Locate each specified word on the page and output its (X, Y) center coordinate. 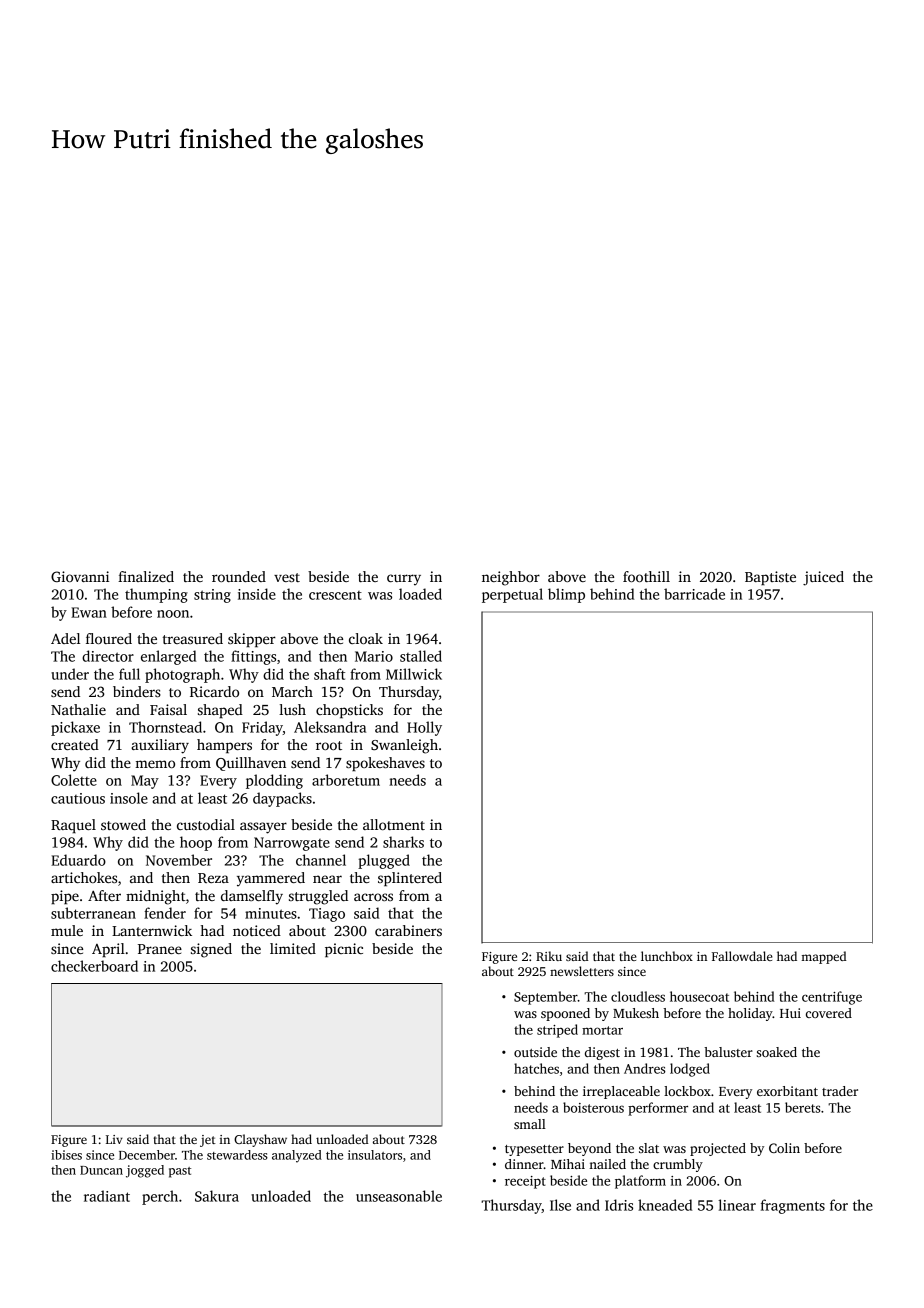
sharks (403, 842)
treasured (193, 638)
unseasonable (399, 1196)
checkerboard (94, 966)
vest (287, 577)
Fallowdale (742, 956)
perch (160, 1197)
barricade (694, 594)
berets (803, 1107)
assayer (263, 828)
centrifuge (832, 998)
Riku (549, 956)
